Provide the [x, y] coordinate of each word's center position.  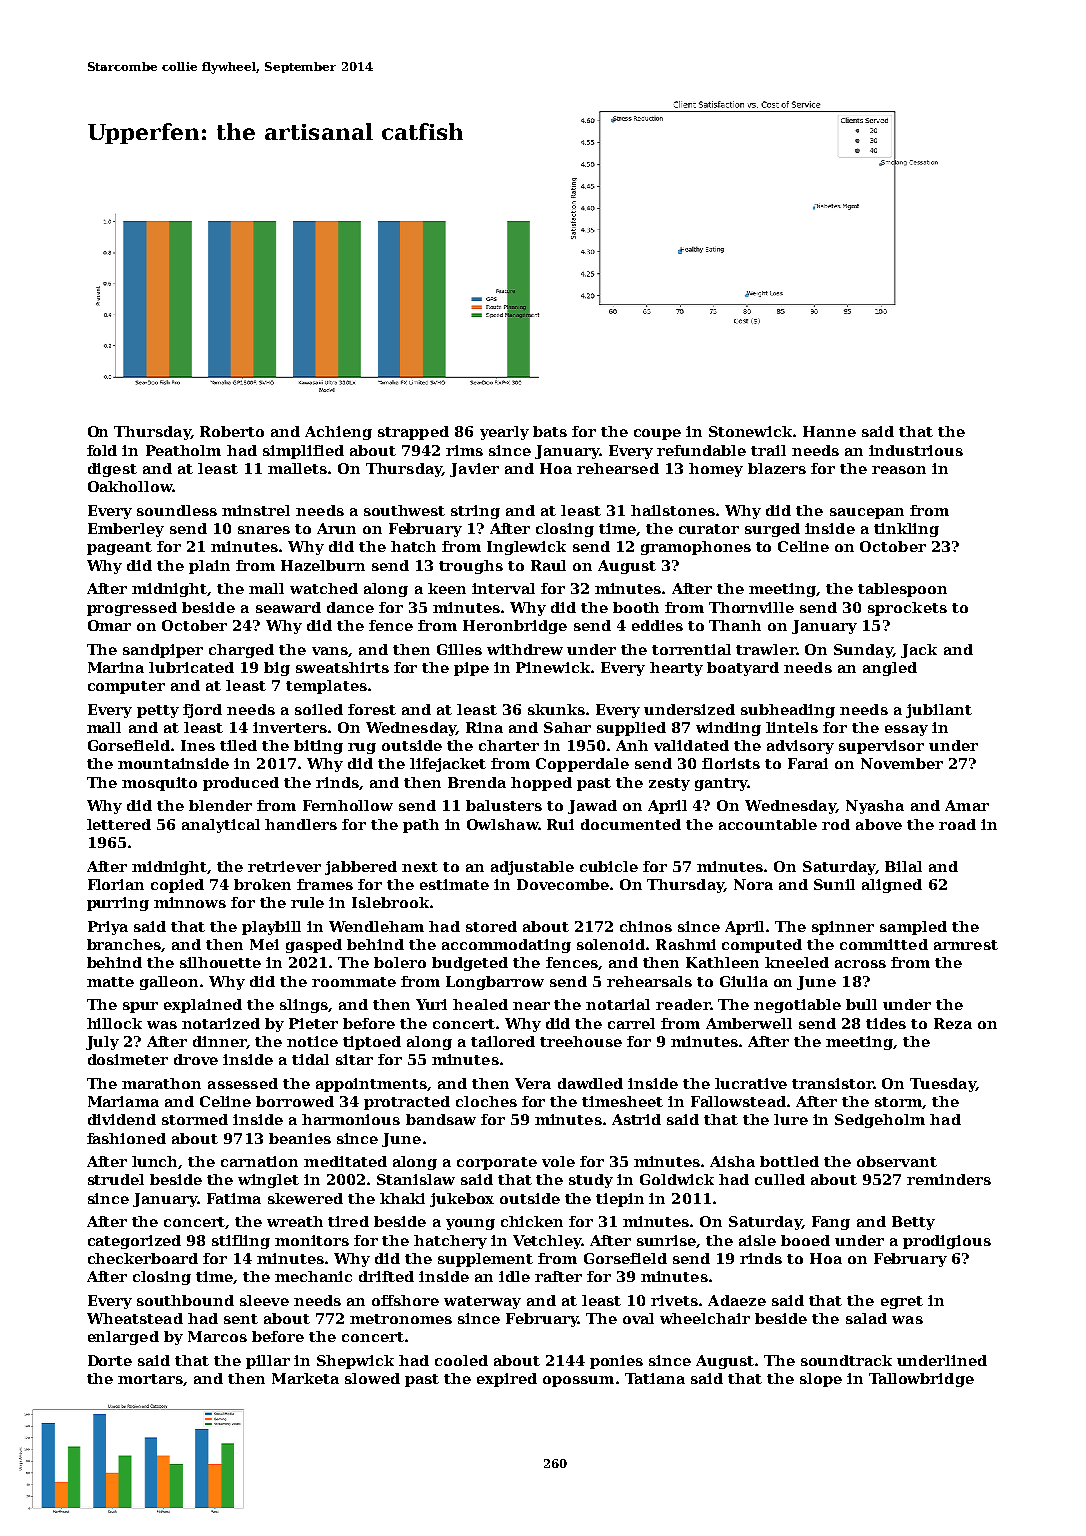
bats [550, 431]
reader [683, 1004]
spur [140, 1007]
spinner [843, 928]
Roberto [232, 431]
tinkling [906, 530]
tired [348, 1221]
